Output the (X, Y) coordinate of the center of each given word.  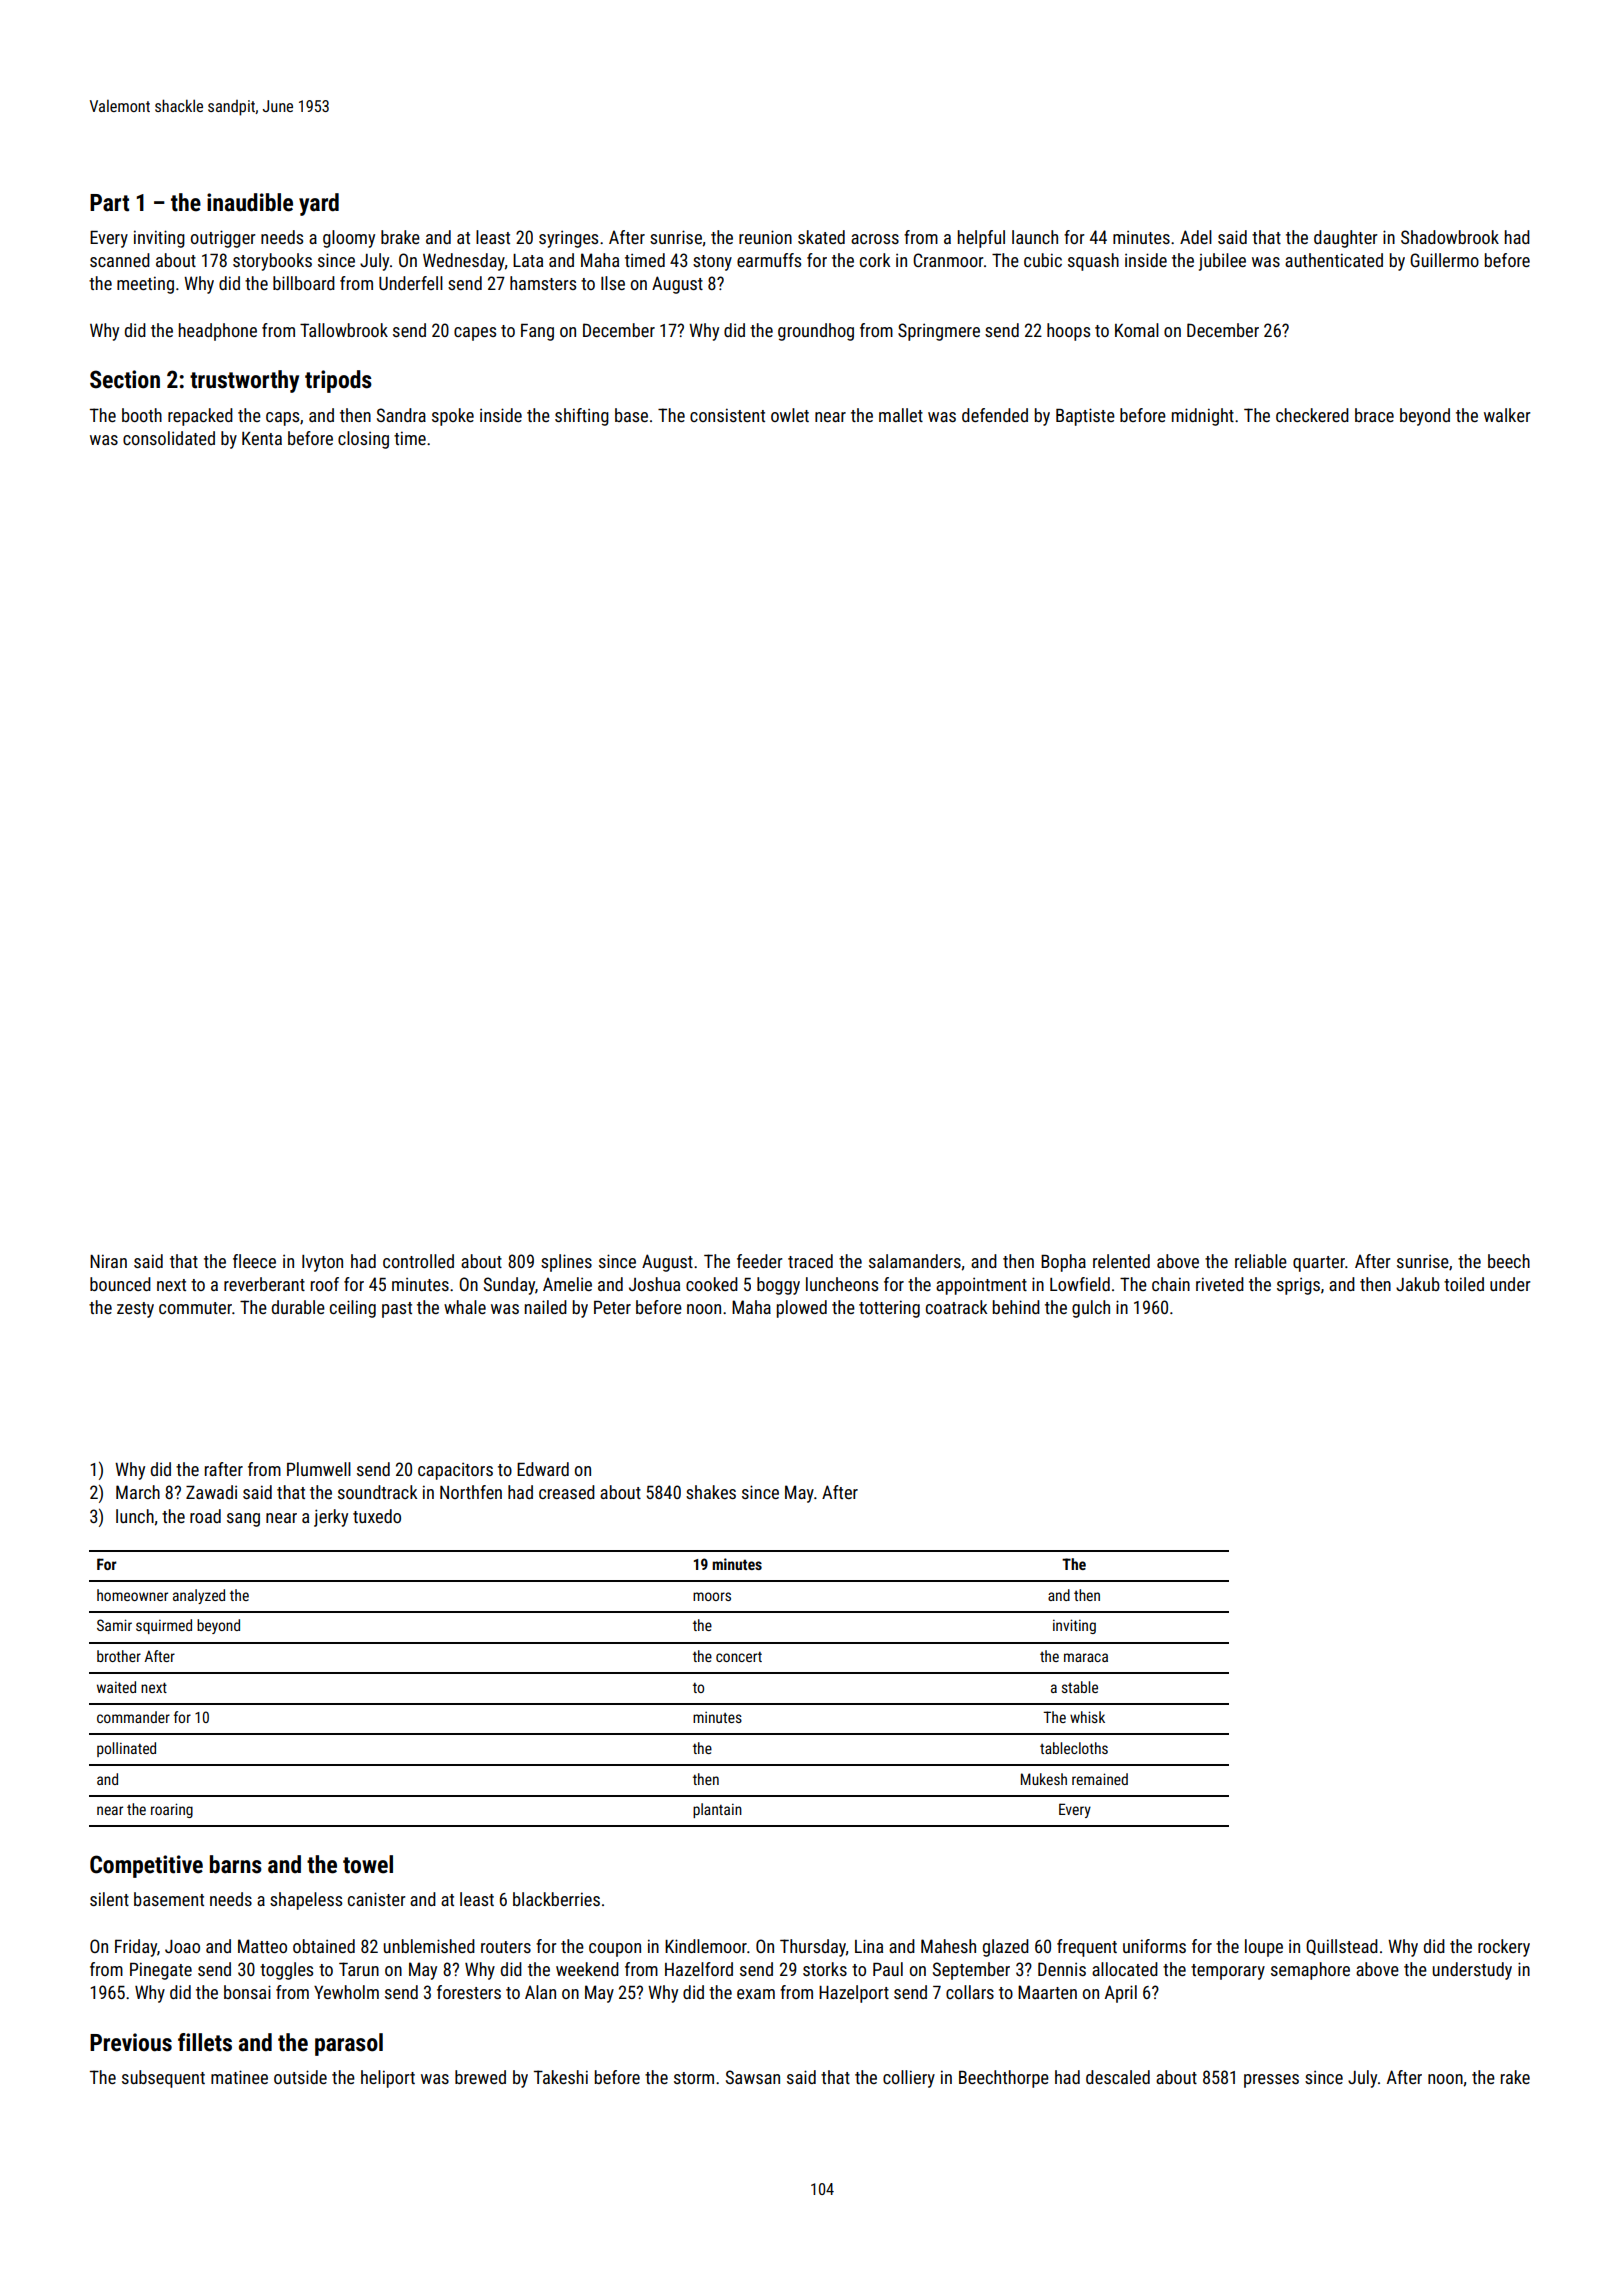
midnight (1203, 417)
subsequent (163, 2079)
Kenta (262, 438)
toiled (1464, 1284)
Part (109, 203)
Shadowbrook (1450, 237)
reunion (765, 237)
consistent (727, 415)
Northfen (471, 1492)
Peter (612, 1307)
